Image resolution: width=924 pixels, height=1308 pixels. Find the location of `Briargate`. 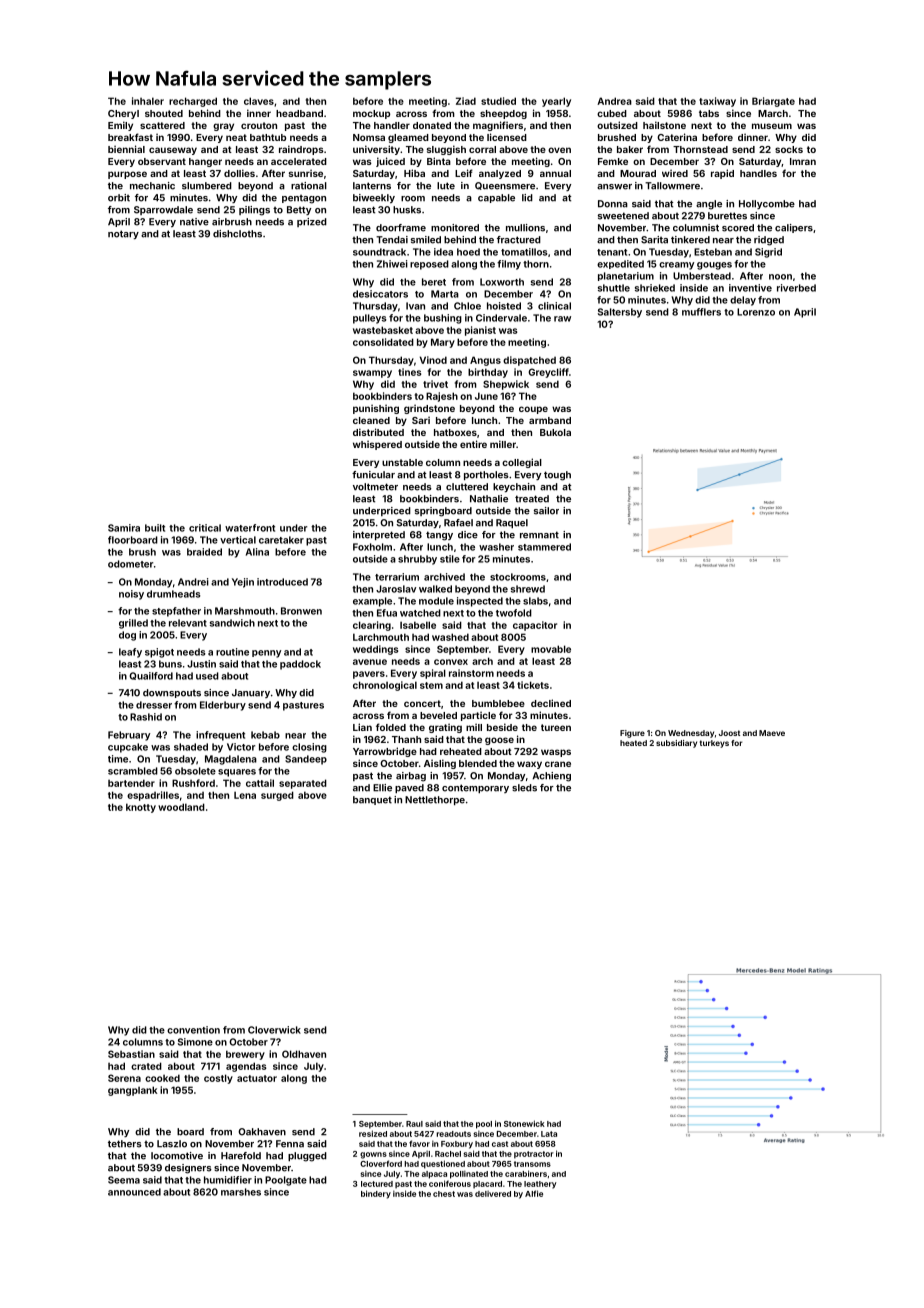

Briargate is located at coordinates (773, 102).
